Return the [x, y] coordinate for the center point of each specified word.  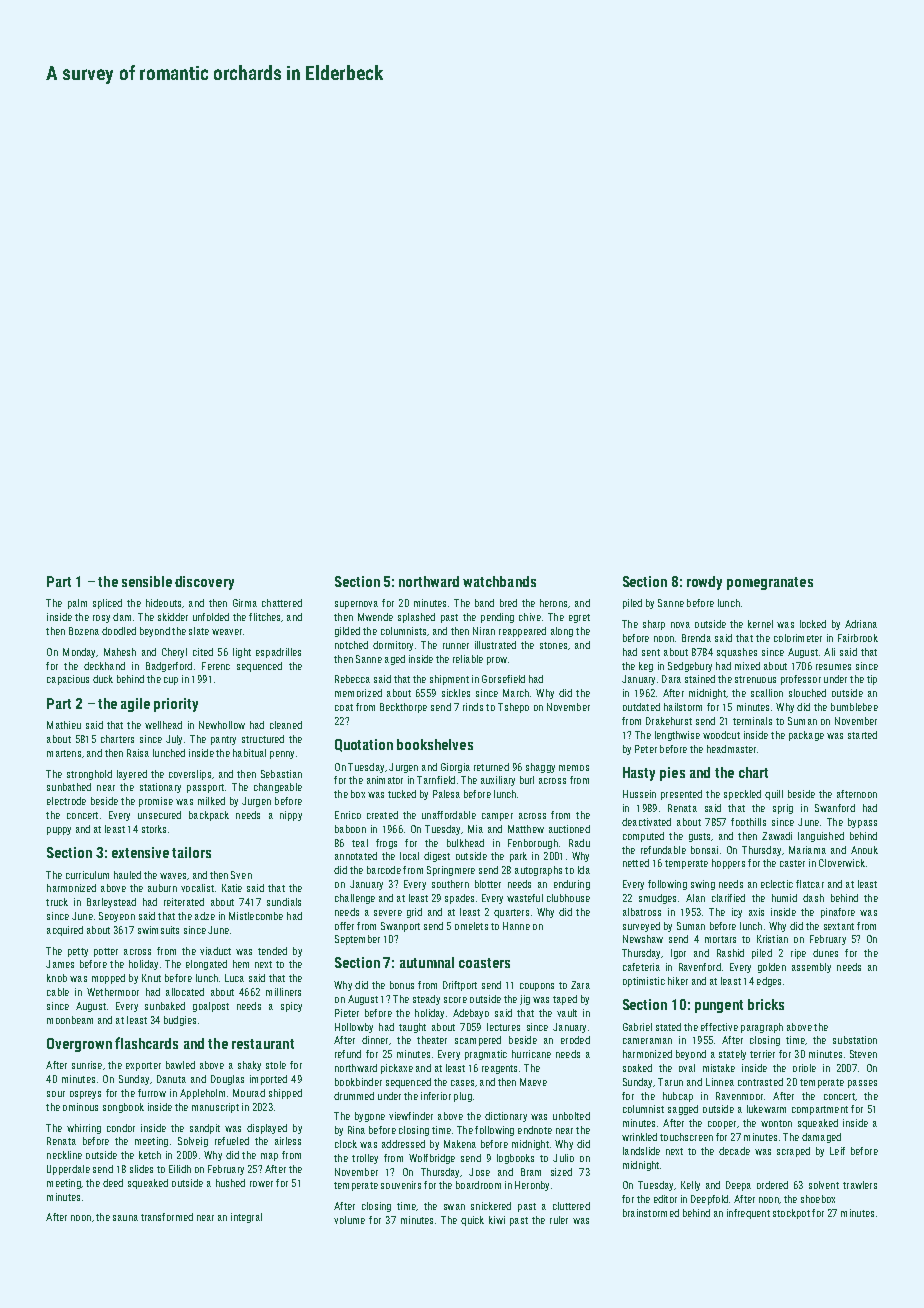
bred [508, 603]
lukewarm [766, 1109]
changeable [278, 788]
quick [472, 1221]
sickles [456, 693]
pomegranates [770, 583]
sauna [125, 1218]
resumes [833, 667]
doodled [119, 631]
